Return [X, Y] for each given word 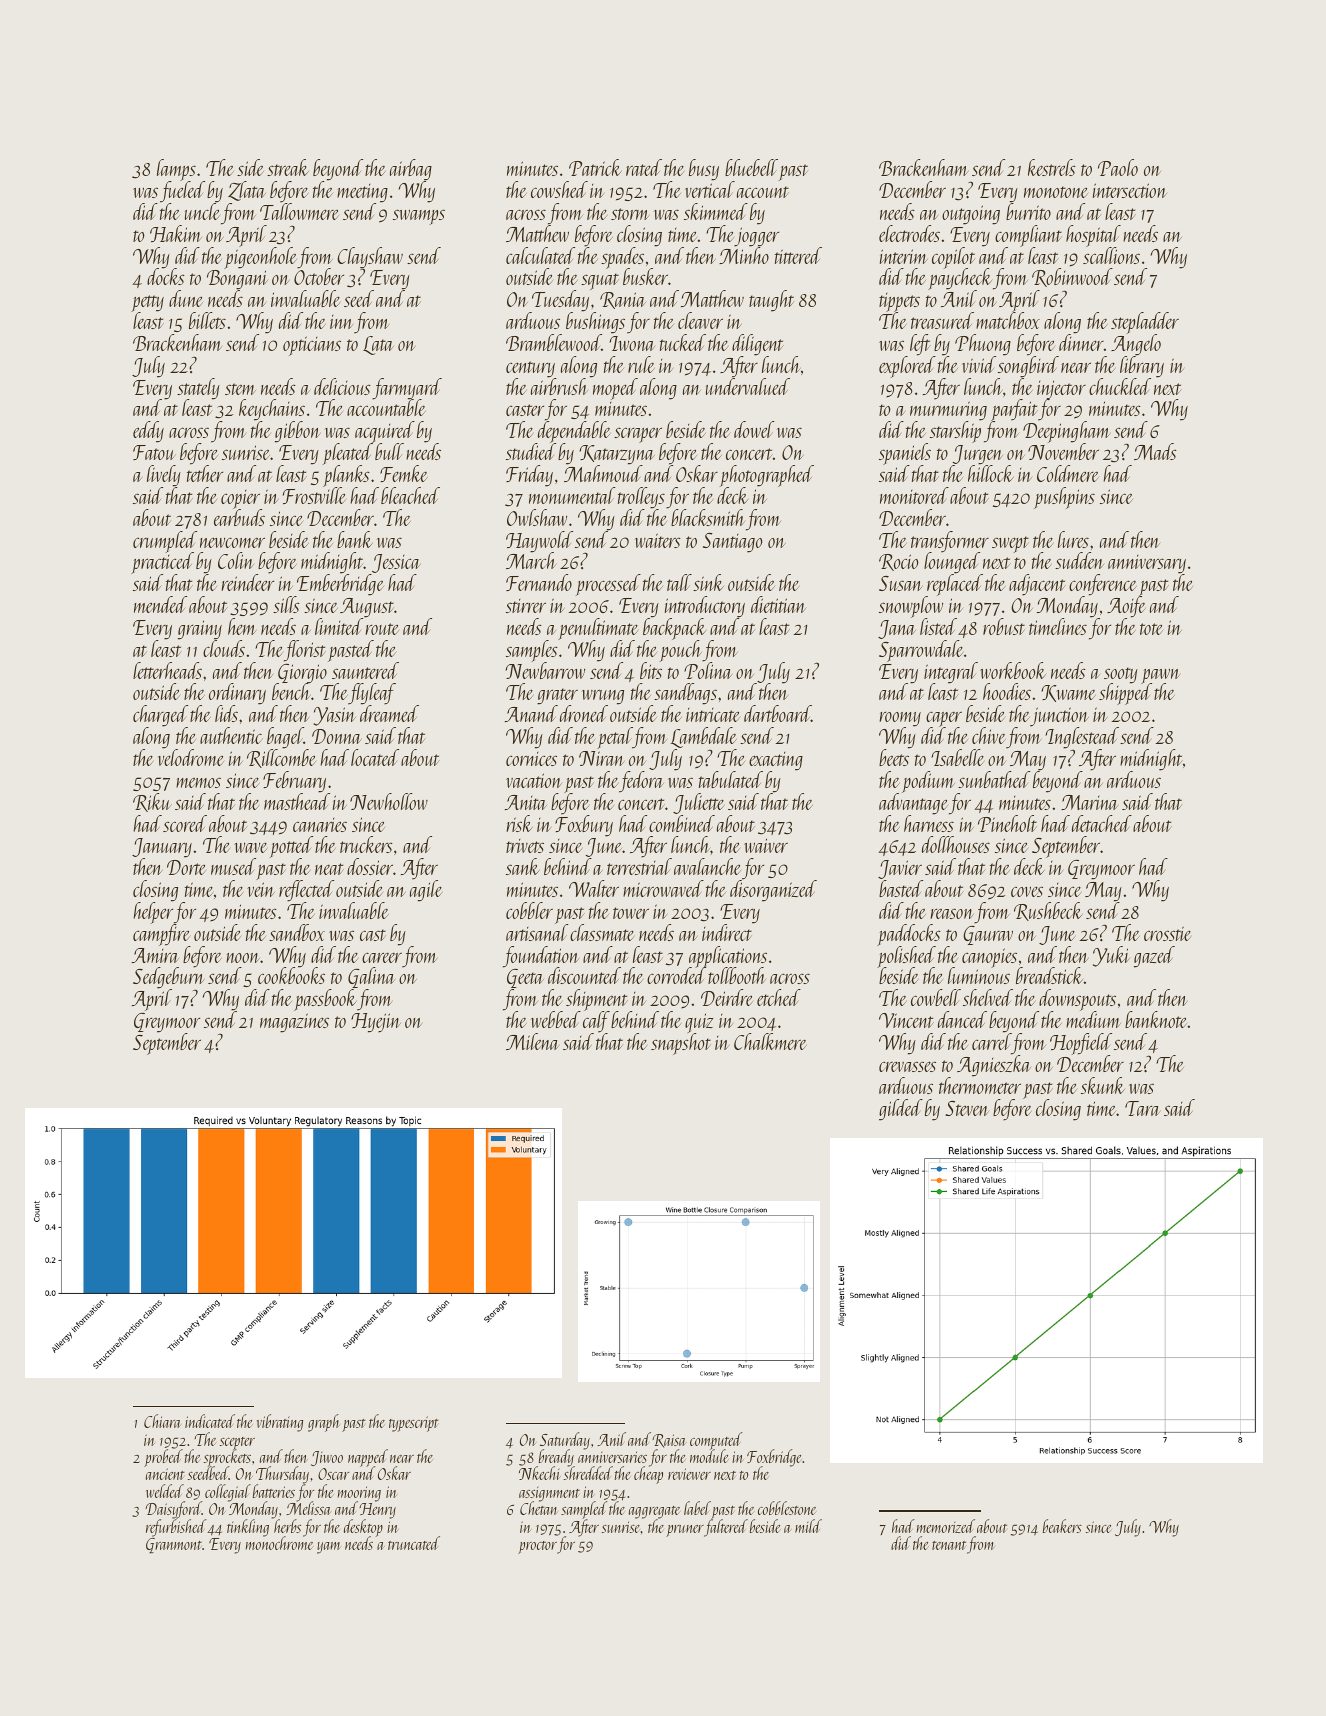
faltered [725, 1528]
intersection [1130, 190]
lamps [176, 170]
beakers [1062, 1526]
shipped [1124, 694]
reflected [306, 891]
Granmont [174, 1545]
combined [682, 823]
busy [704, 170]
